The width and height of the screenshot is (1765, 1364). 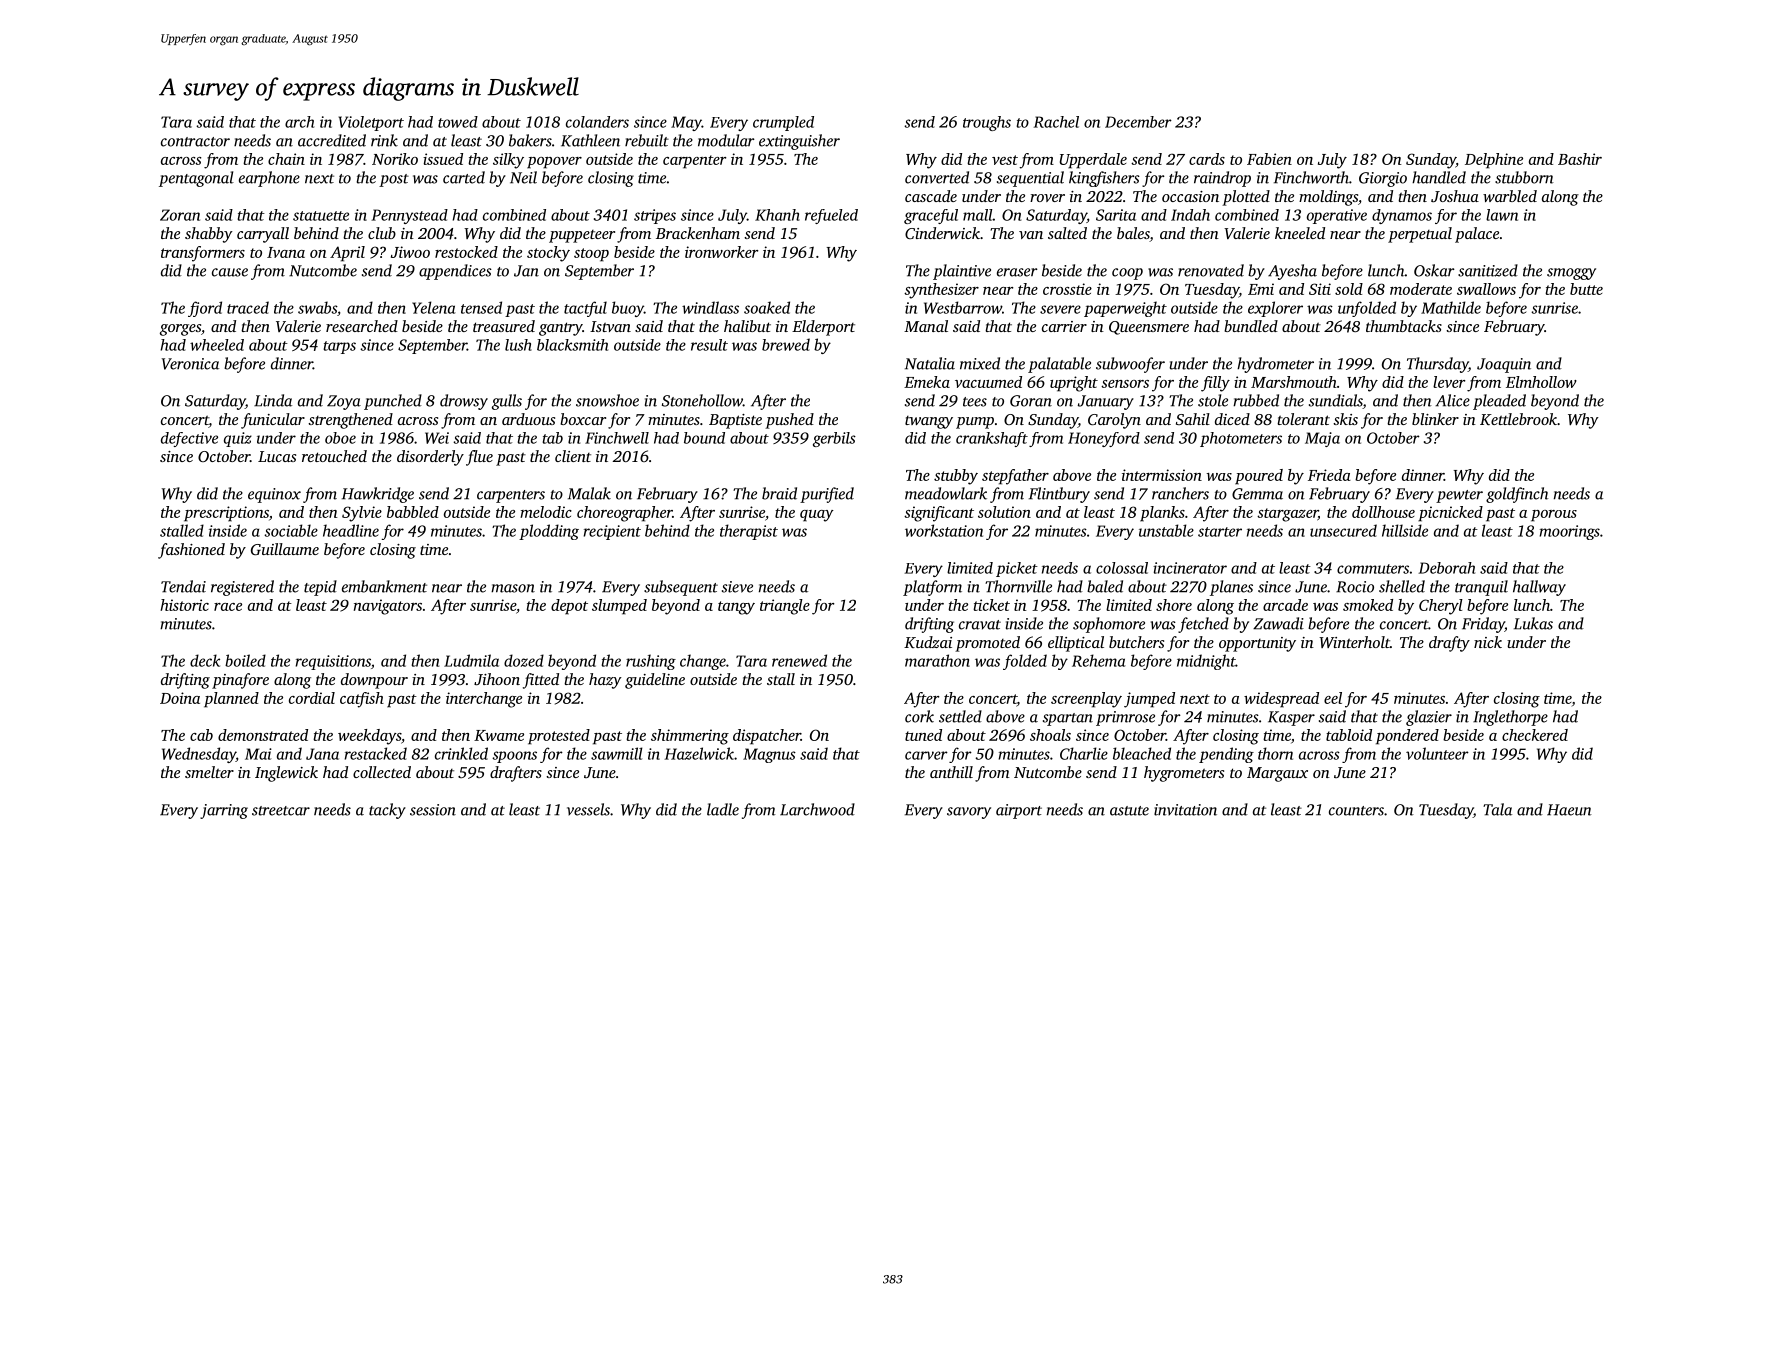 I want to click on Stonehollow, so click(x=702, y=400).
